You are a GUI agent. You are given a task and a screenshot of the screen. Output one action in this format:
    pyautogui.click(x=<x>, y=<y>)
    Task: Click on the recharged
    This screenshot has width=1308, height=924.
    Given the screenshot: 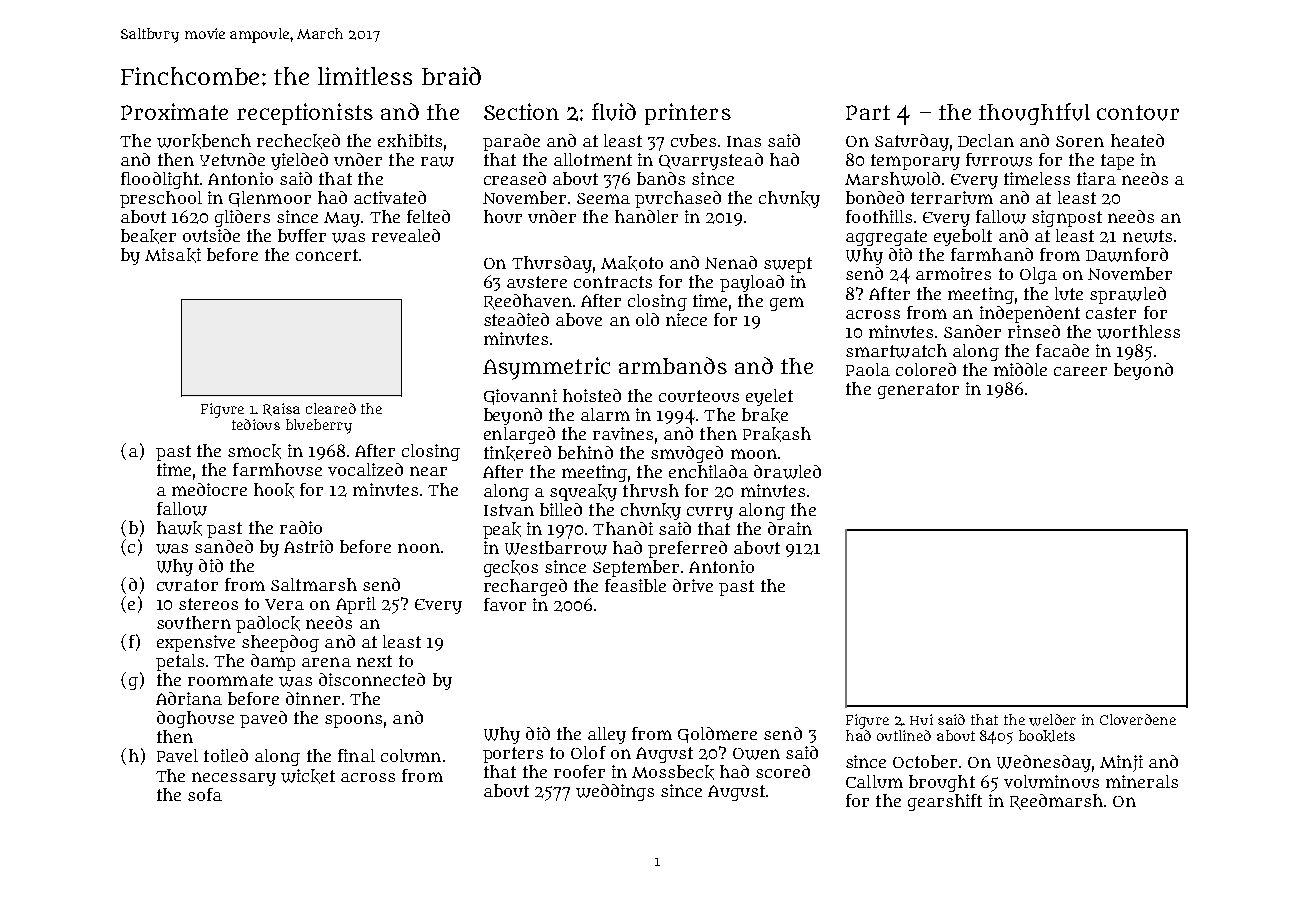 What is the action you would take?
    pyautogui.click(x=525, y=587)
